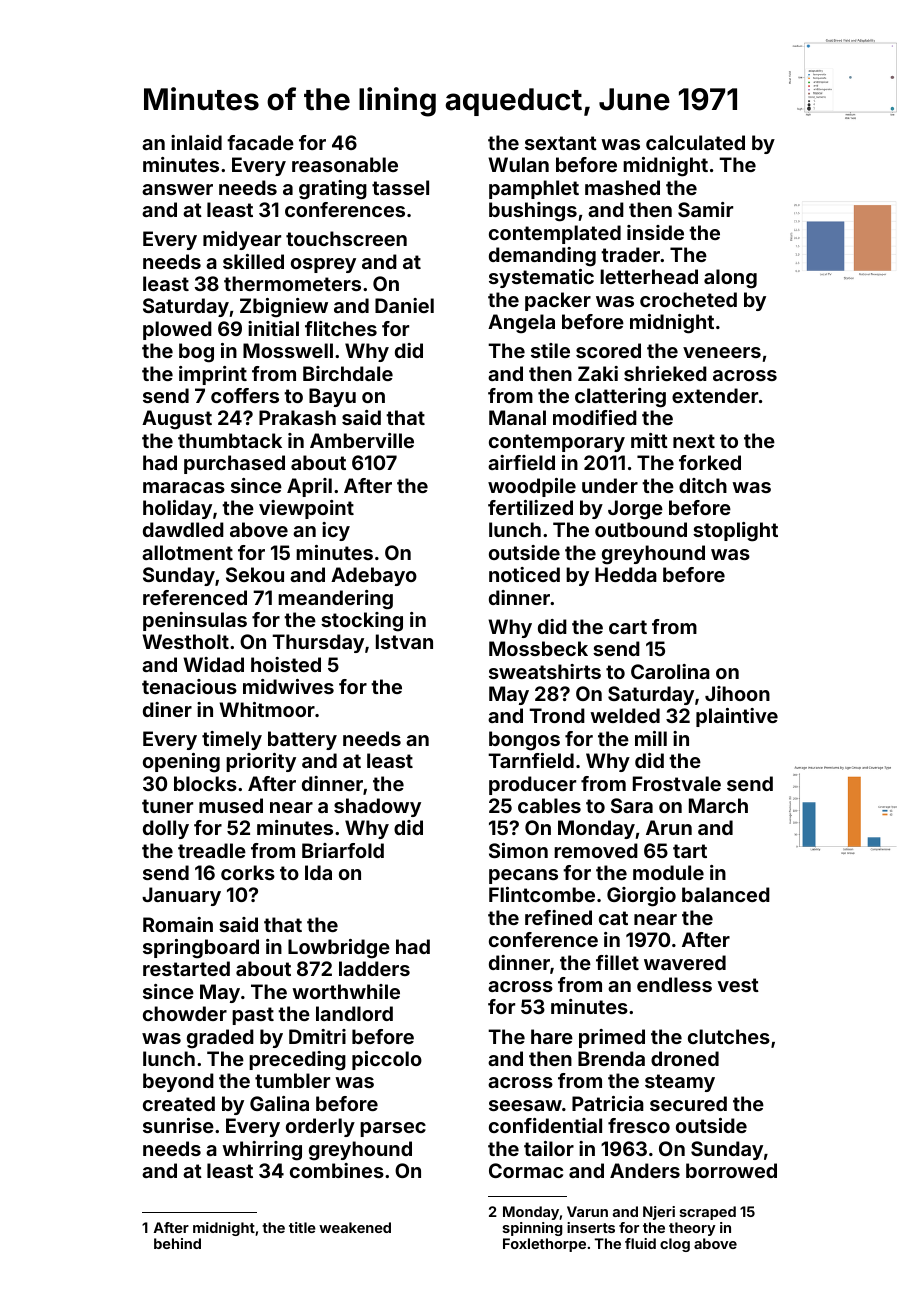 The image size is (924, 1311). I want to click on skilled, so click(253, 261).
